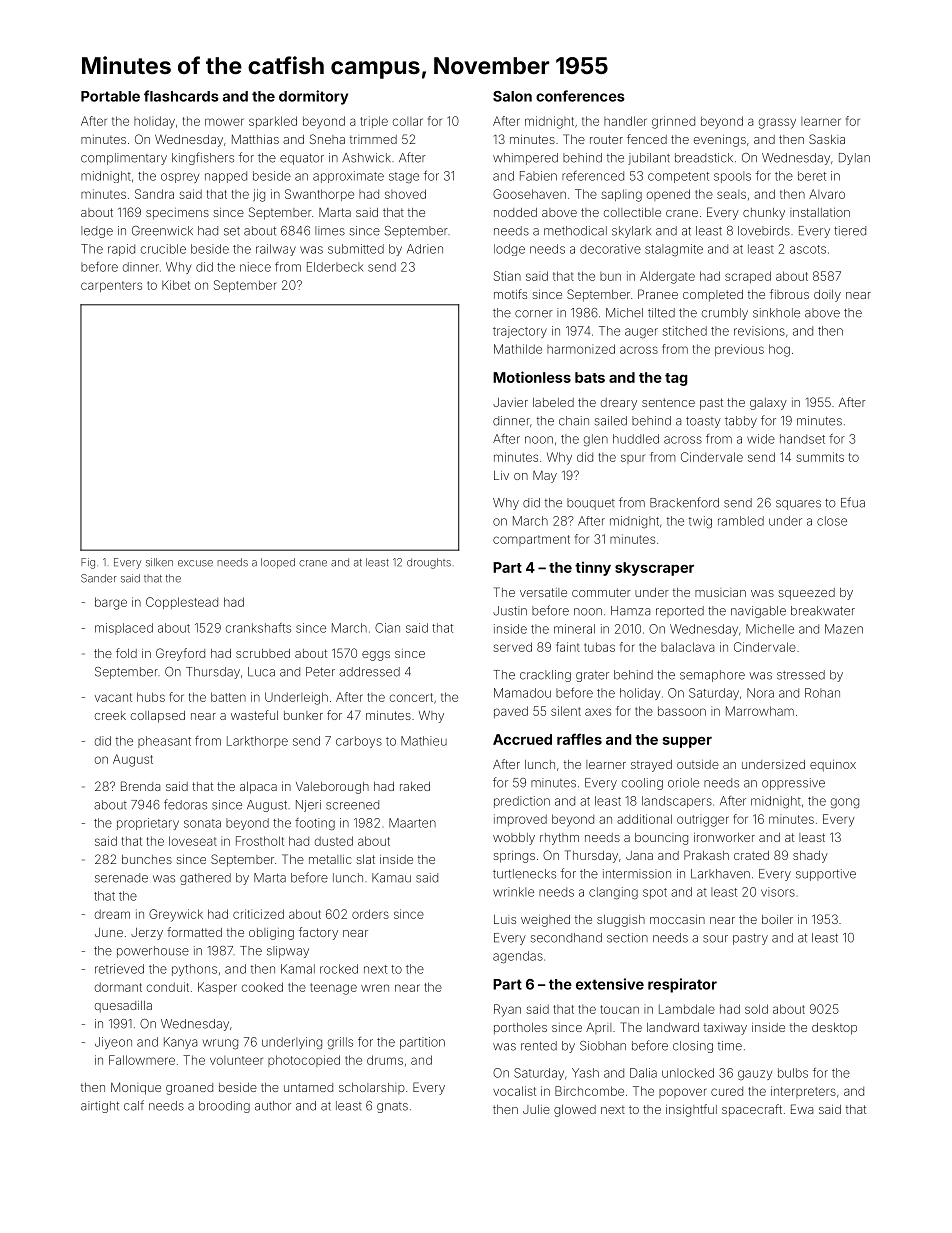 The image size is (952, 1233). Describe the element at coordinates (514, 1091) in the screenshot. I see `vocalist` at that location.
